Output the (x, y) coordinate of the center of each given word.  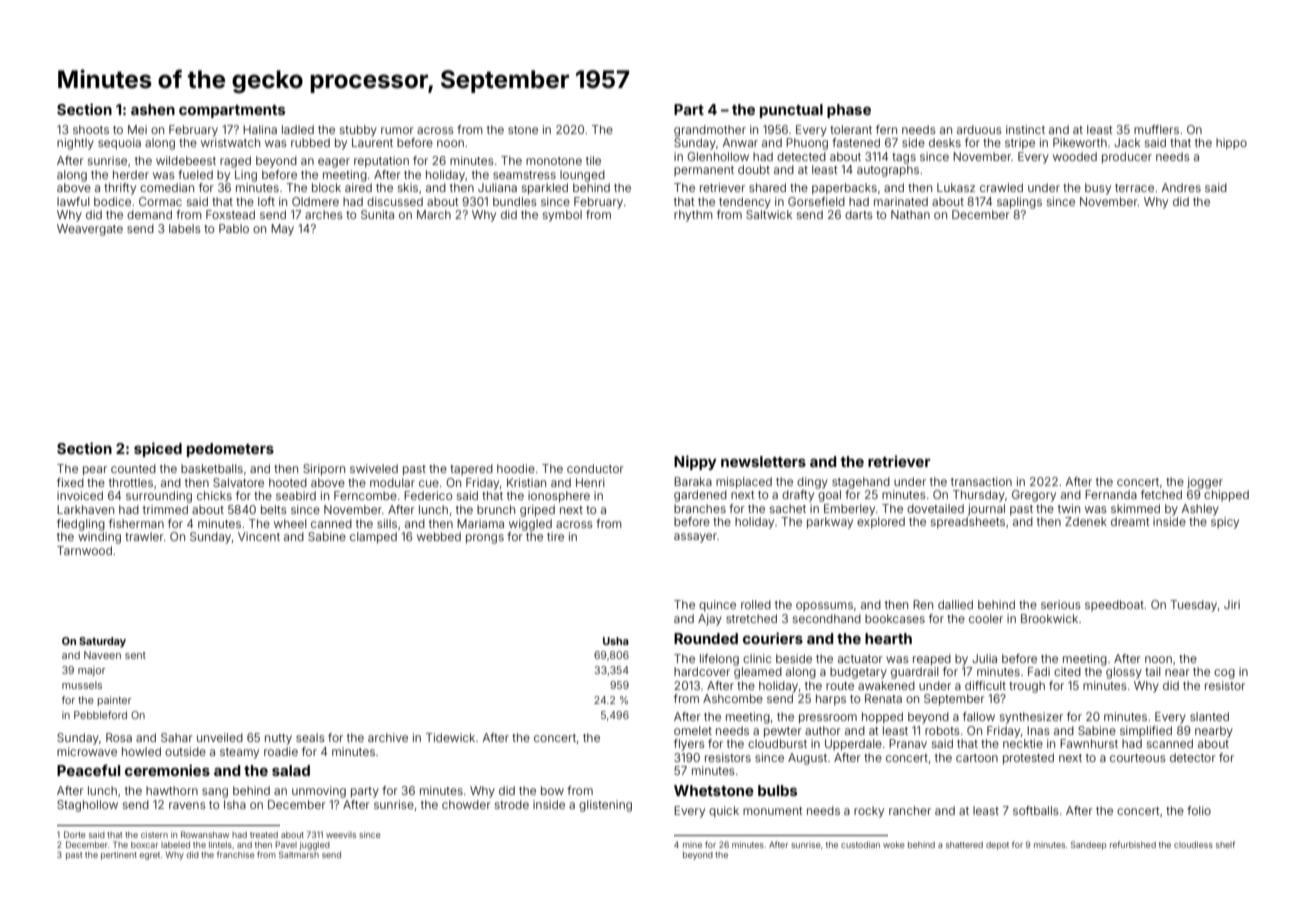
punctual (791, 111)
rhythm (693, 216)
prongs (485, 539)
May (282, 230)
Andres (1181, 187)
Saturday (102, 642)
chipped (1226, 496)
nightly (75, 144)
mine (692, 845)
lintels (220, 844)
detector (1193, 757)
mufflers (1156, 129)
